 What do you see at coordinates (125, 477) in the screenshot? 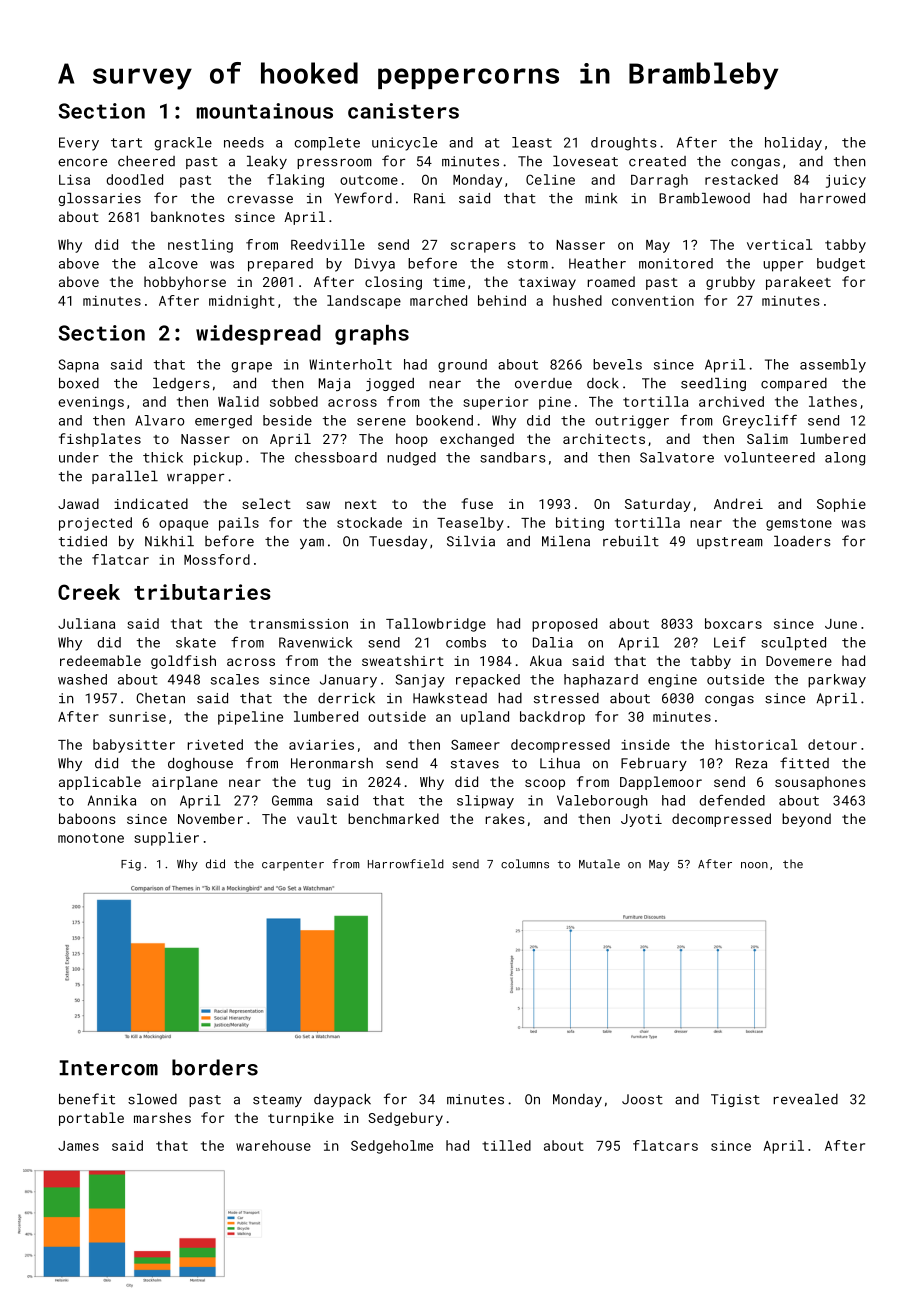
I see `parallel` at bounding box center [125, 477].
